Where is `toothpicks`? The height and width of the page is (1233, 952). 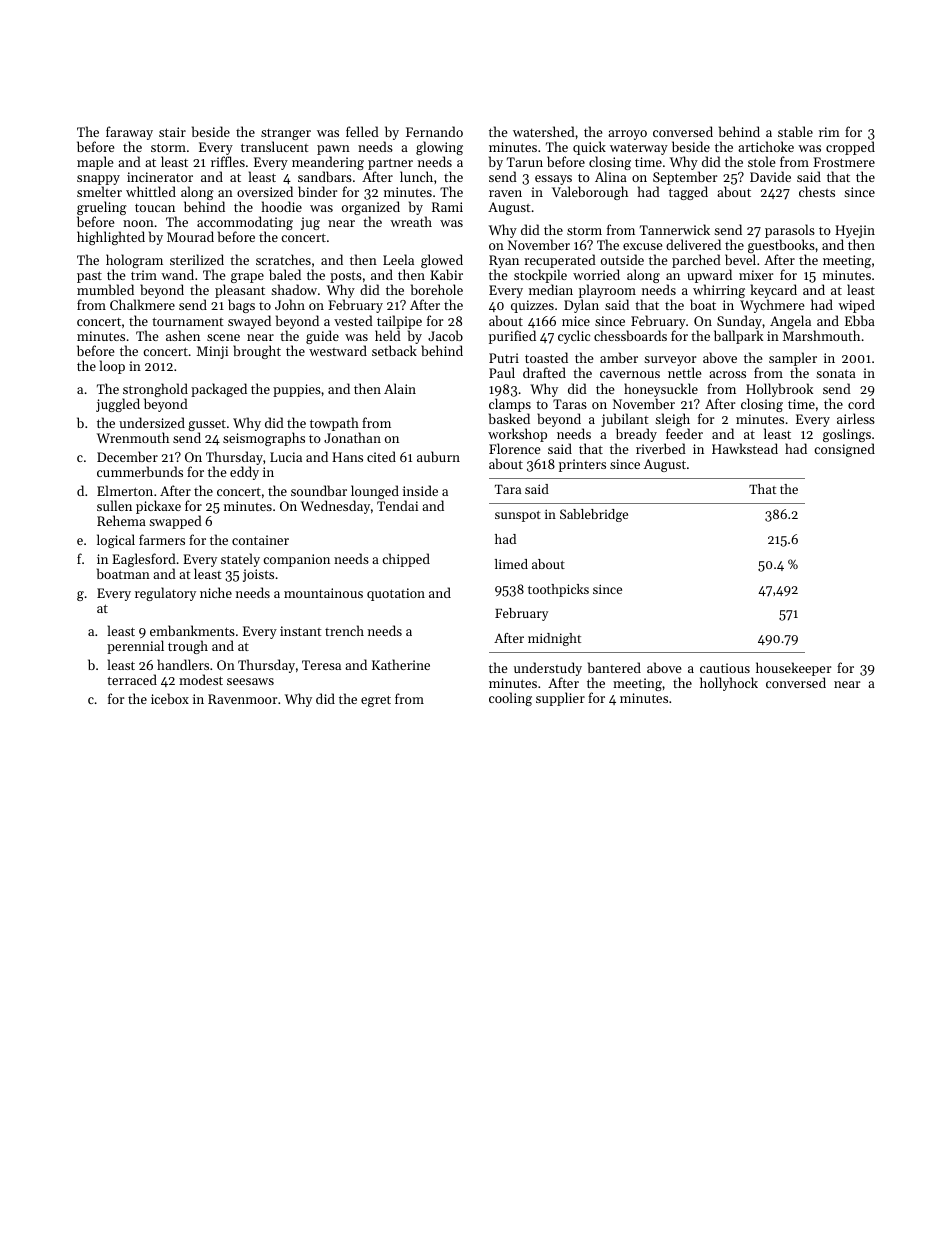 toothpicks is located at coordinates (558, 590).
